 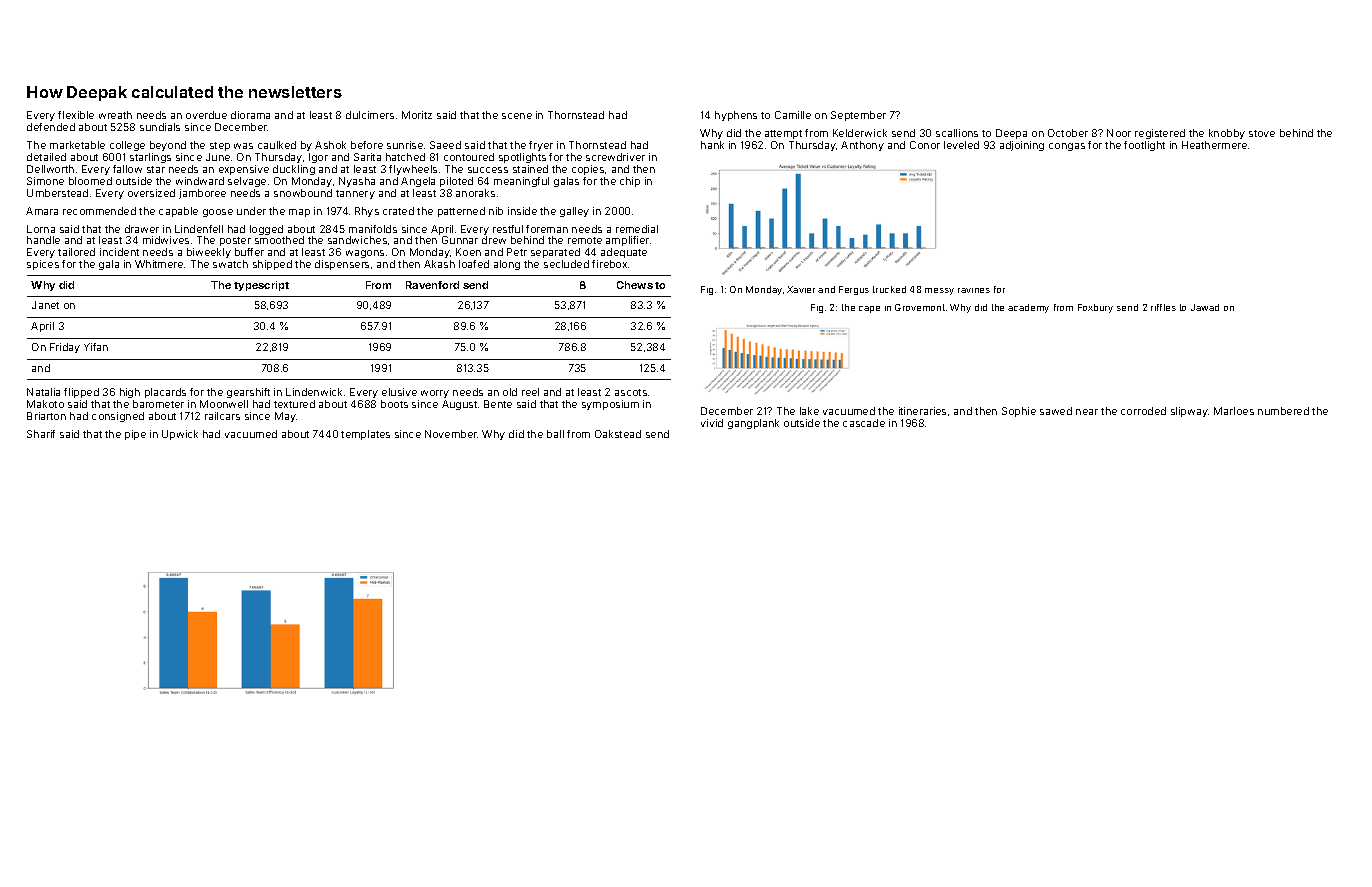 I want to click on Camille, so click(x=793, y=115).
